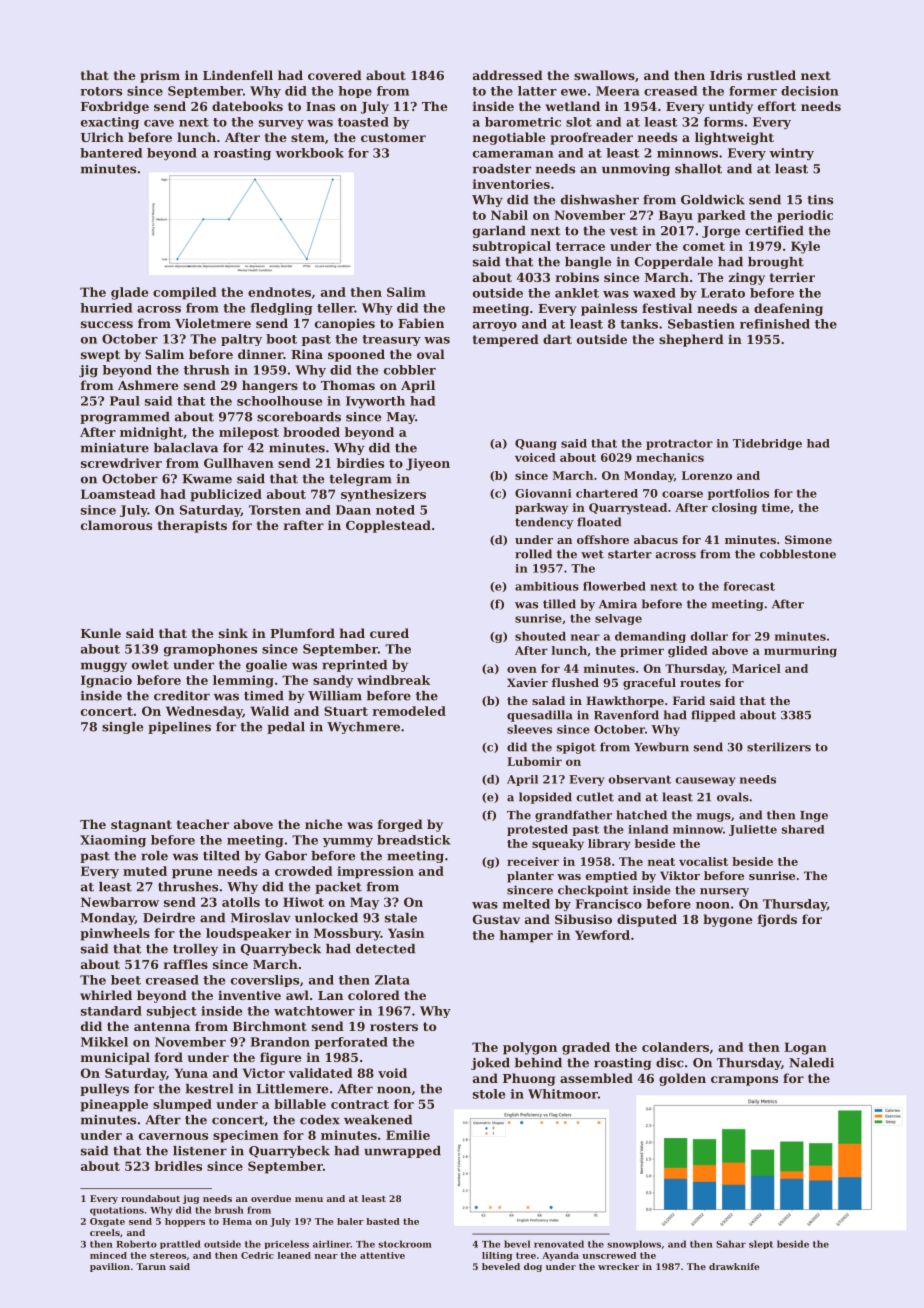  I want to click on forms, so click(723, 122).
